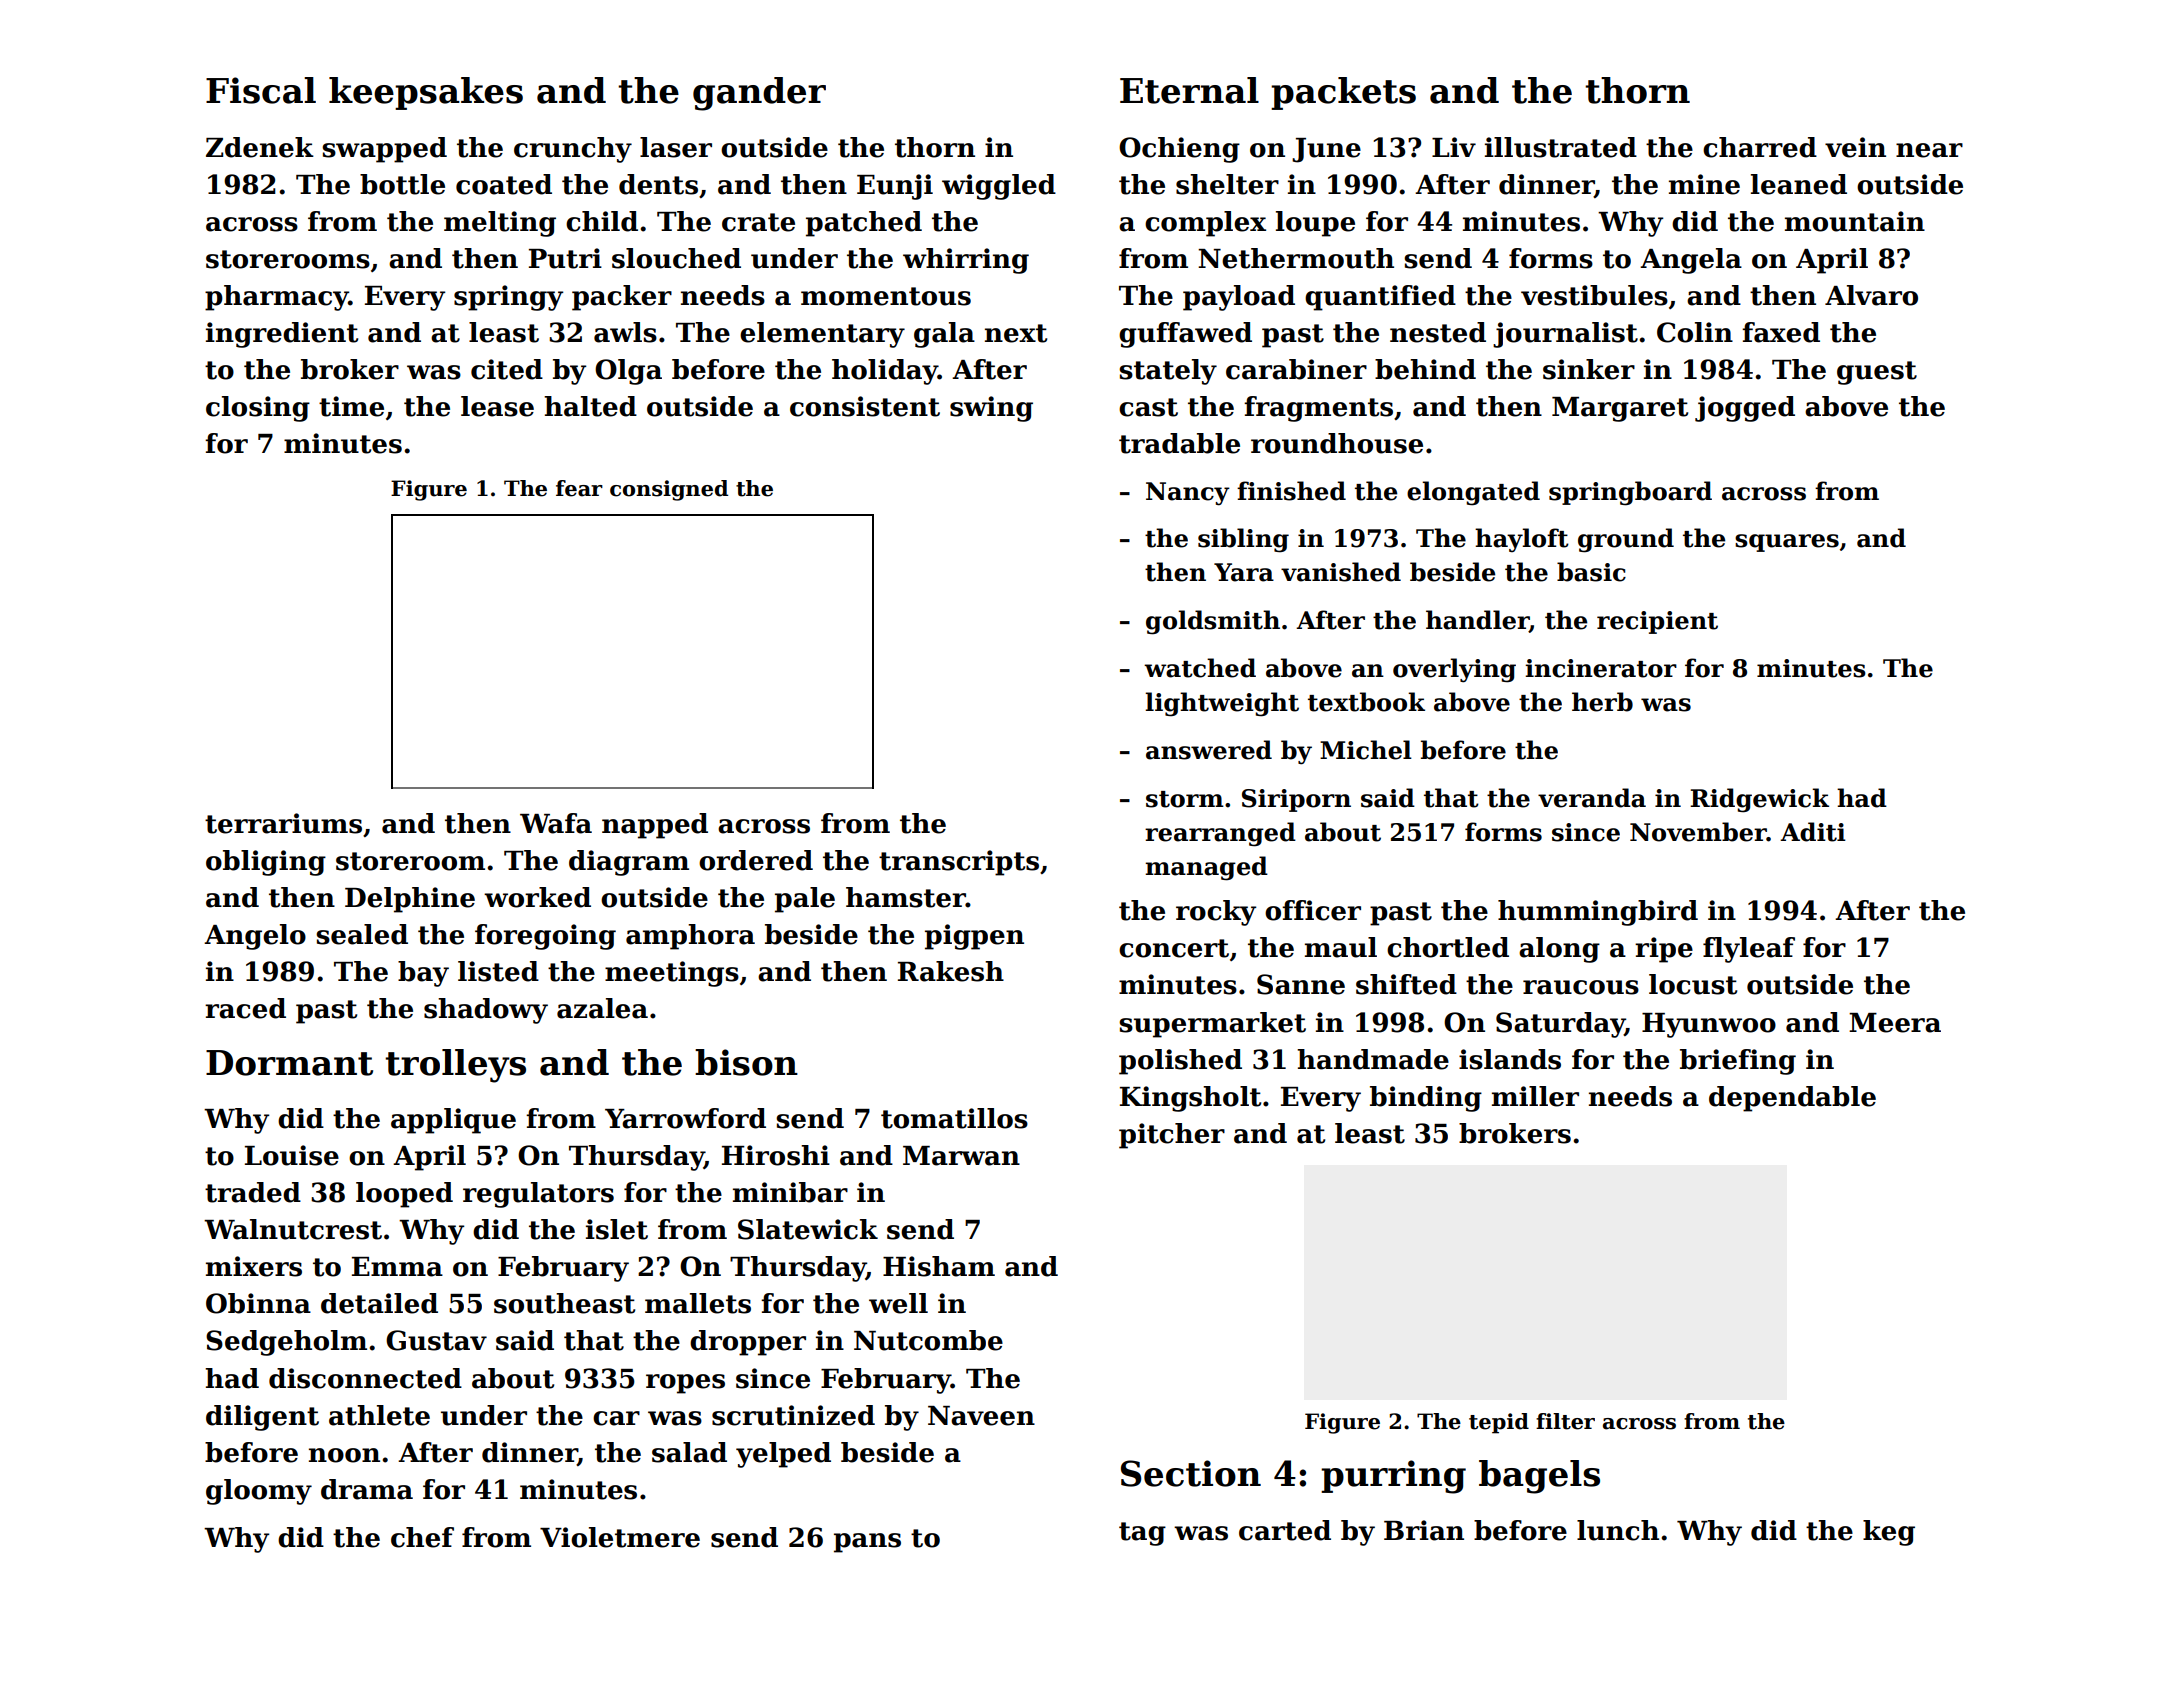  Describe the element at coordinates (1895, 1023) in the screenshot. I see `Meera` at that location.
